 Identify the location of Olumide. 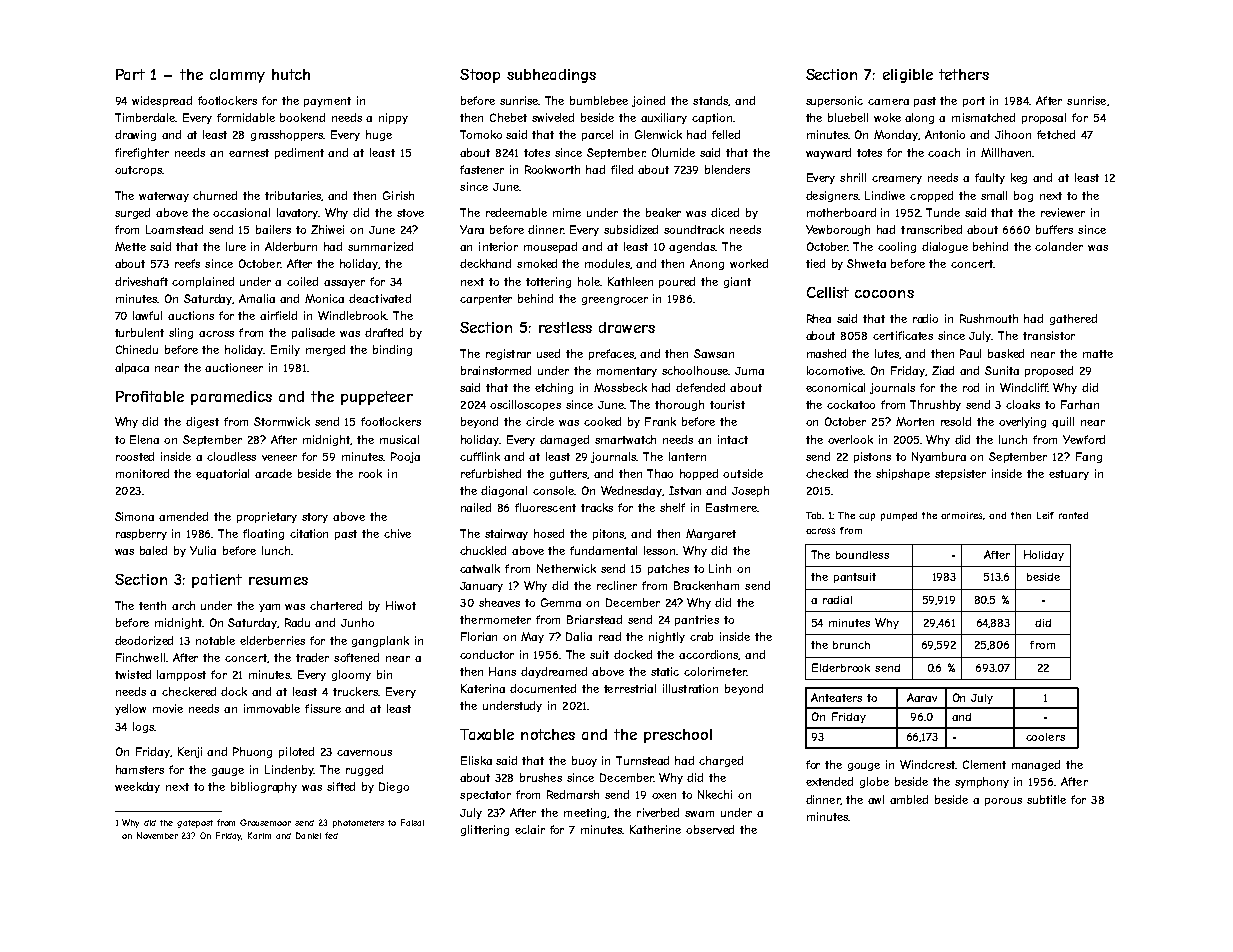
(673, 152).
